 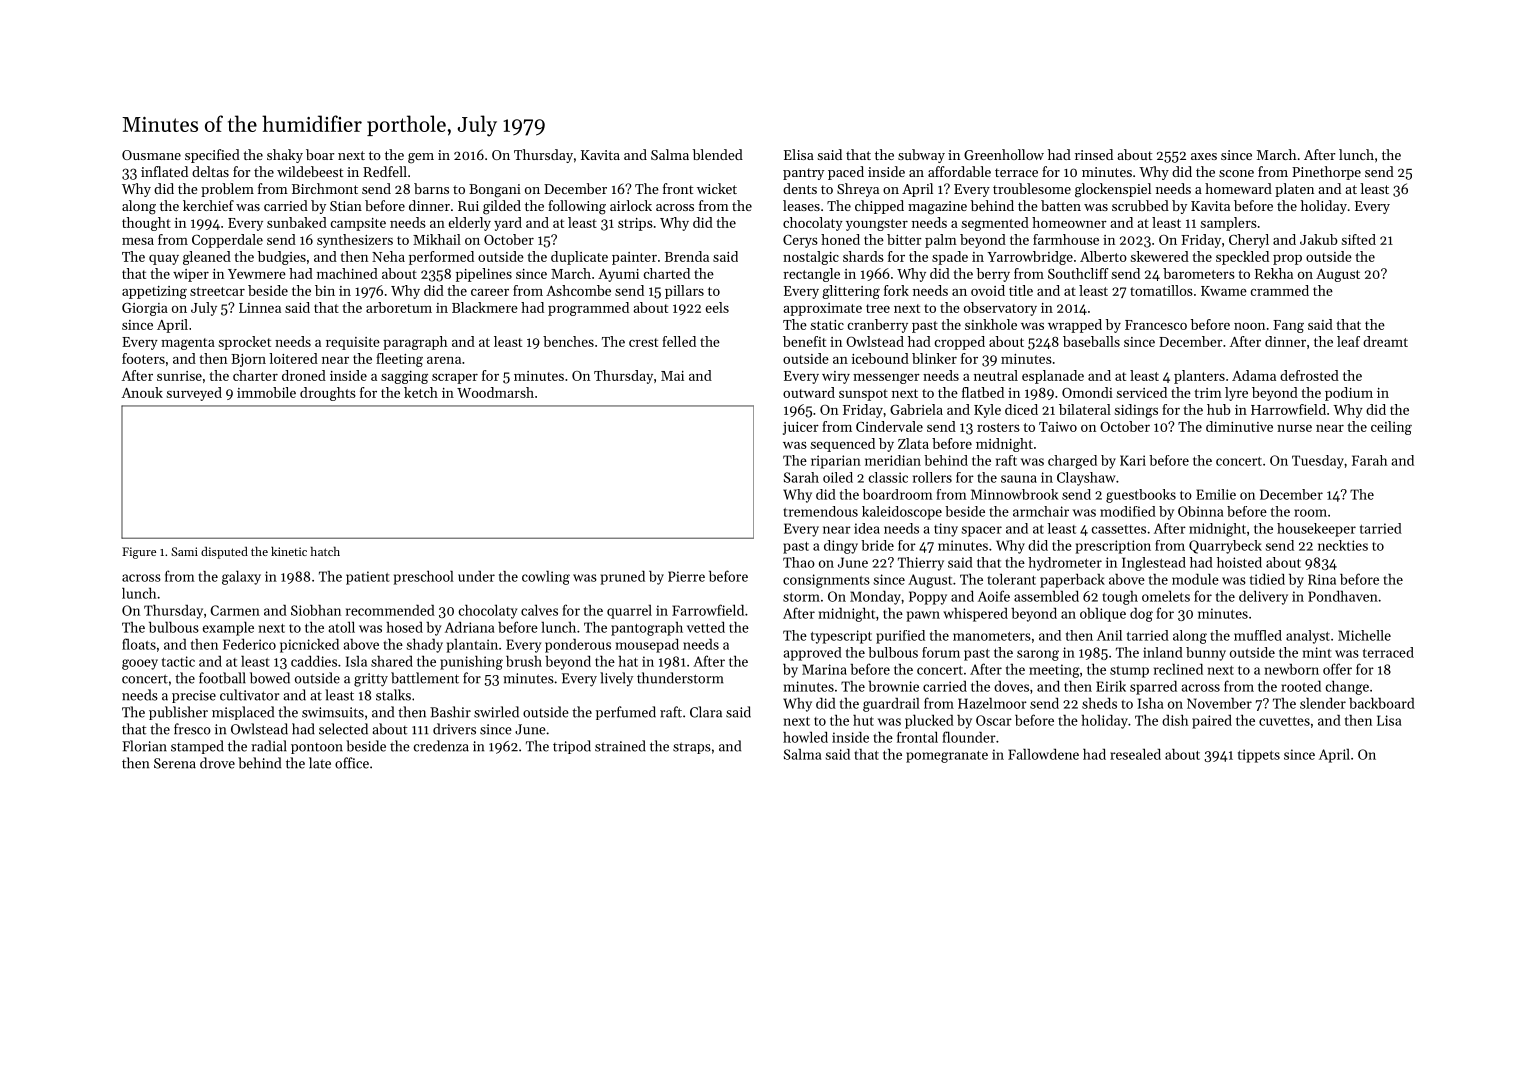 I want to click on Farah, so click(x=1369, y=460).
